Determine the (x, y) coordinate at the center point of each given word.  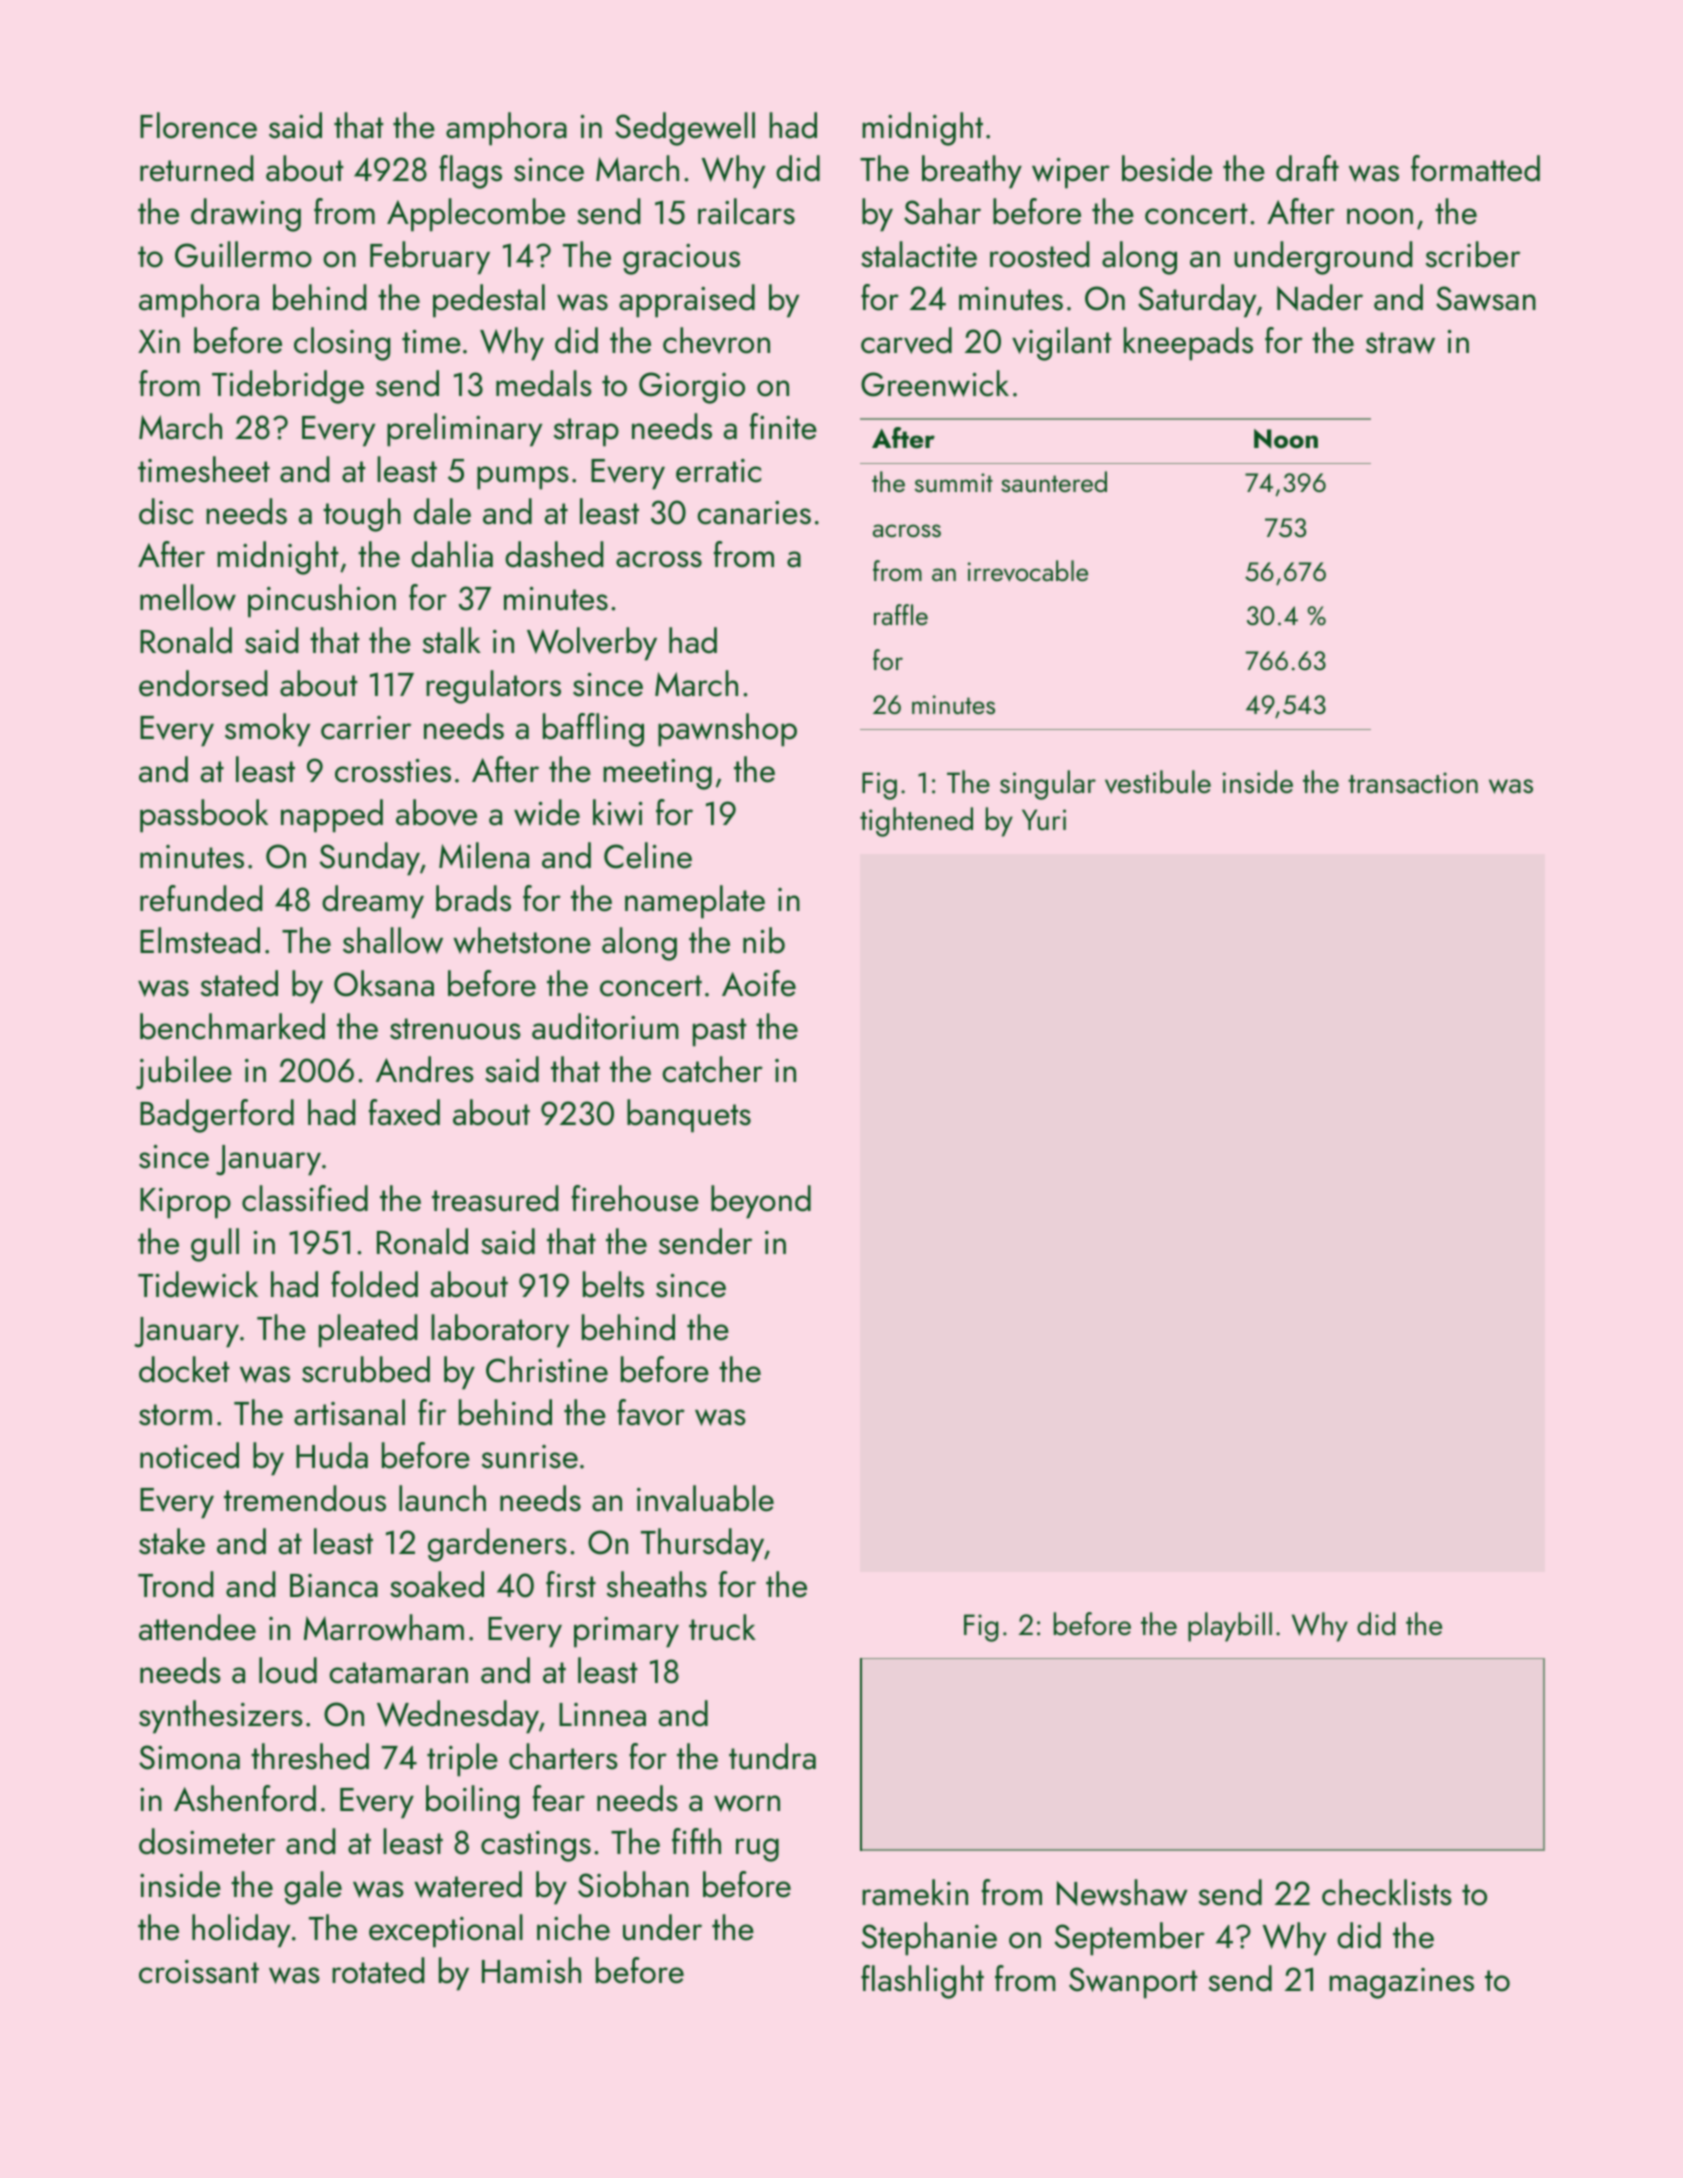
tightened (916, 822)
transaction (1413, 783)
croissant (199, 1972)
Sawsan (1486, 298)
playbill (1230, 1627)
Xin (159, 341)
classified (305, 1198)
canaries (754, 513)
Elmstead (200, 940)
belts (613, 1284)
